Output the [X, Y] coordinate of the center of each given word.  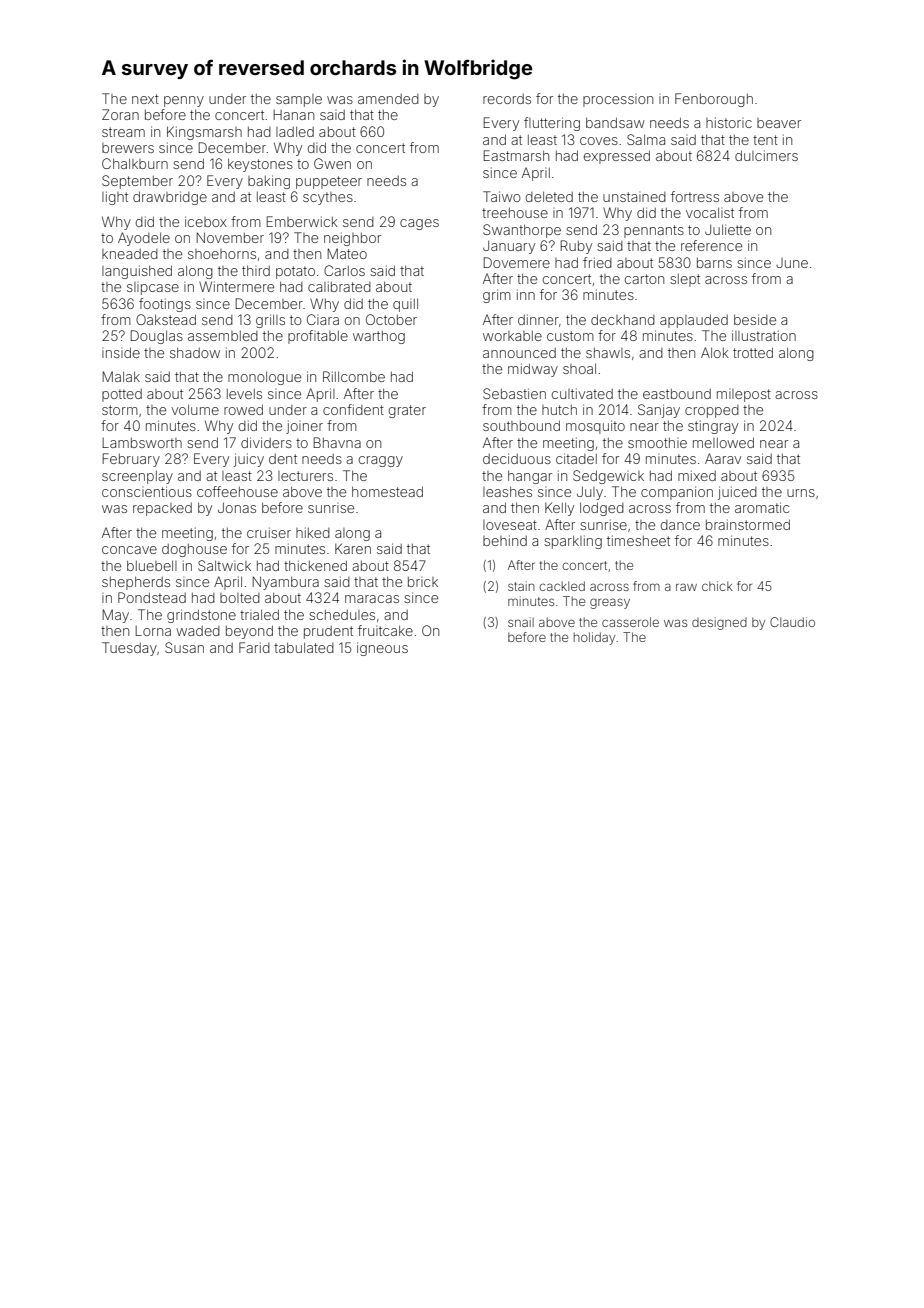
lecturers [305, 476]
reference [711, 245]
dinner [538, 319]
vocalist [710, 212]
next [145, 99]
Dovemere [516, 262]
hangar [530, 477]
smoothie [657, 443]
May [115, 616]
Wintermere [236, 286]
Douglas [156, 337]
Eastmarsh [516, 155]
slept [685, 280]
